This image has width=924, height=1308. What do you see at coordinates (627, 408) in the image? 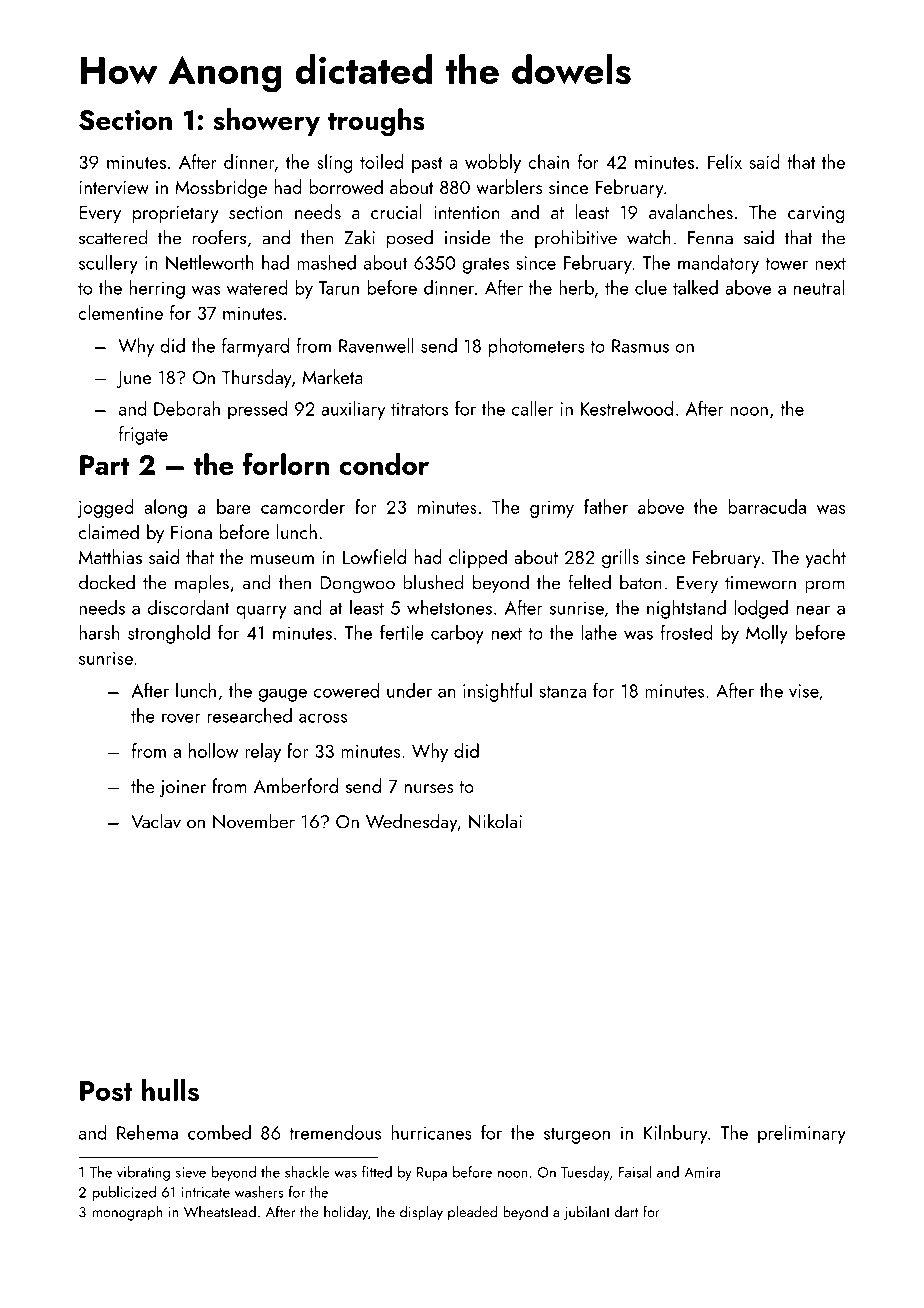
I see `Kestrelwood` at bounding box center [627, 408].
